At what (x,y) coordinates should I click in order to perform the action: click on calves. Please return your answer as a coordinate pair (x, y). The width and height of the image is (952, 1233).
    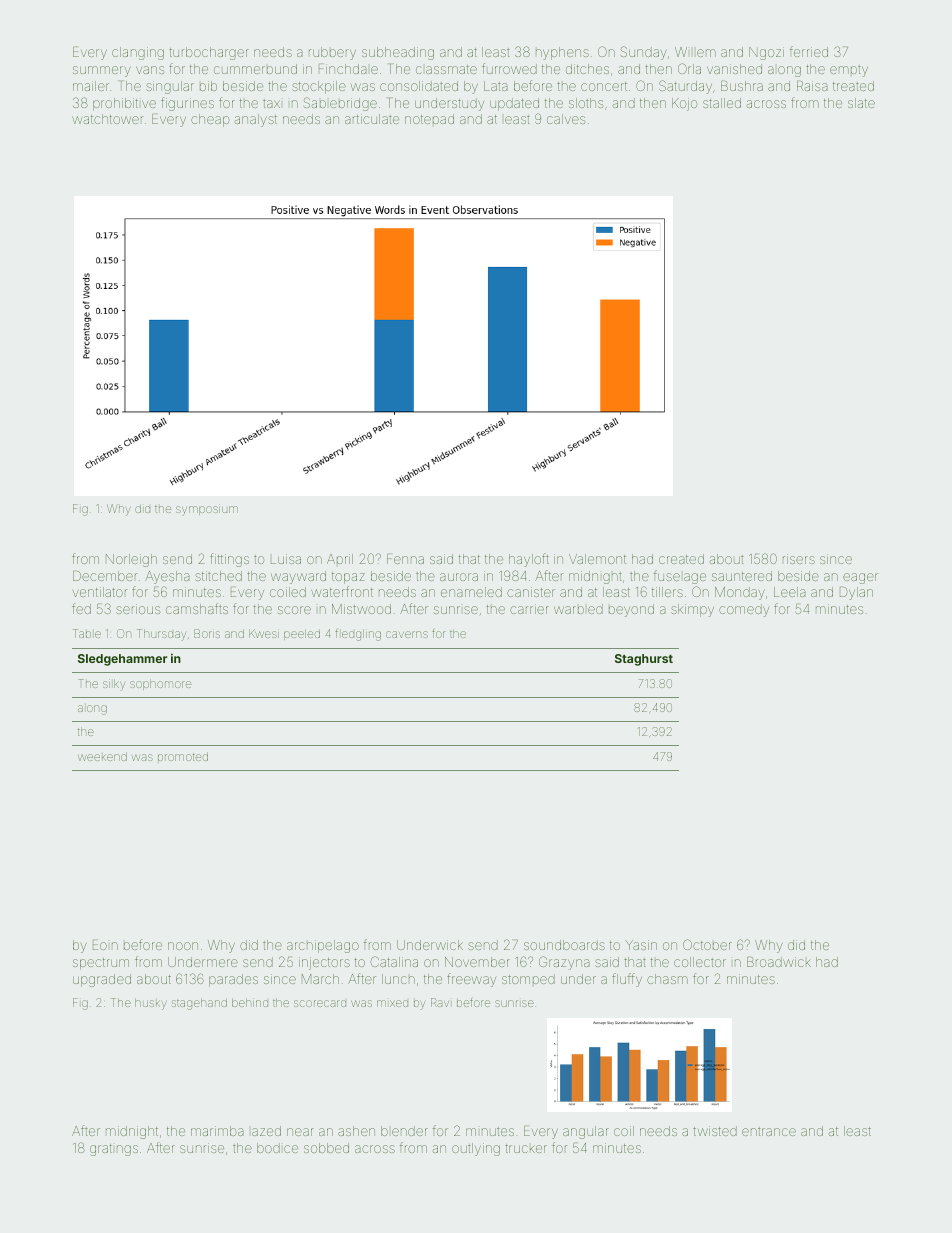
    Looking at the image, I should click on (566, 119).
